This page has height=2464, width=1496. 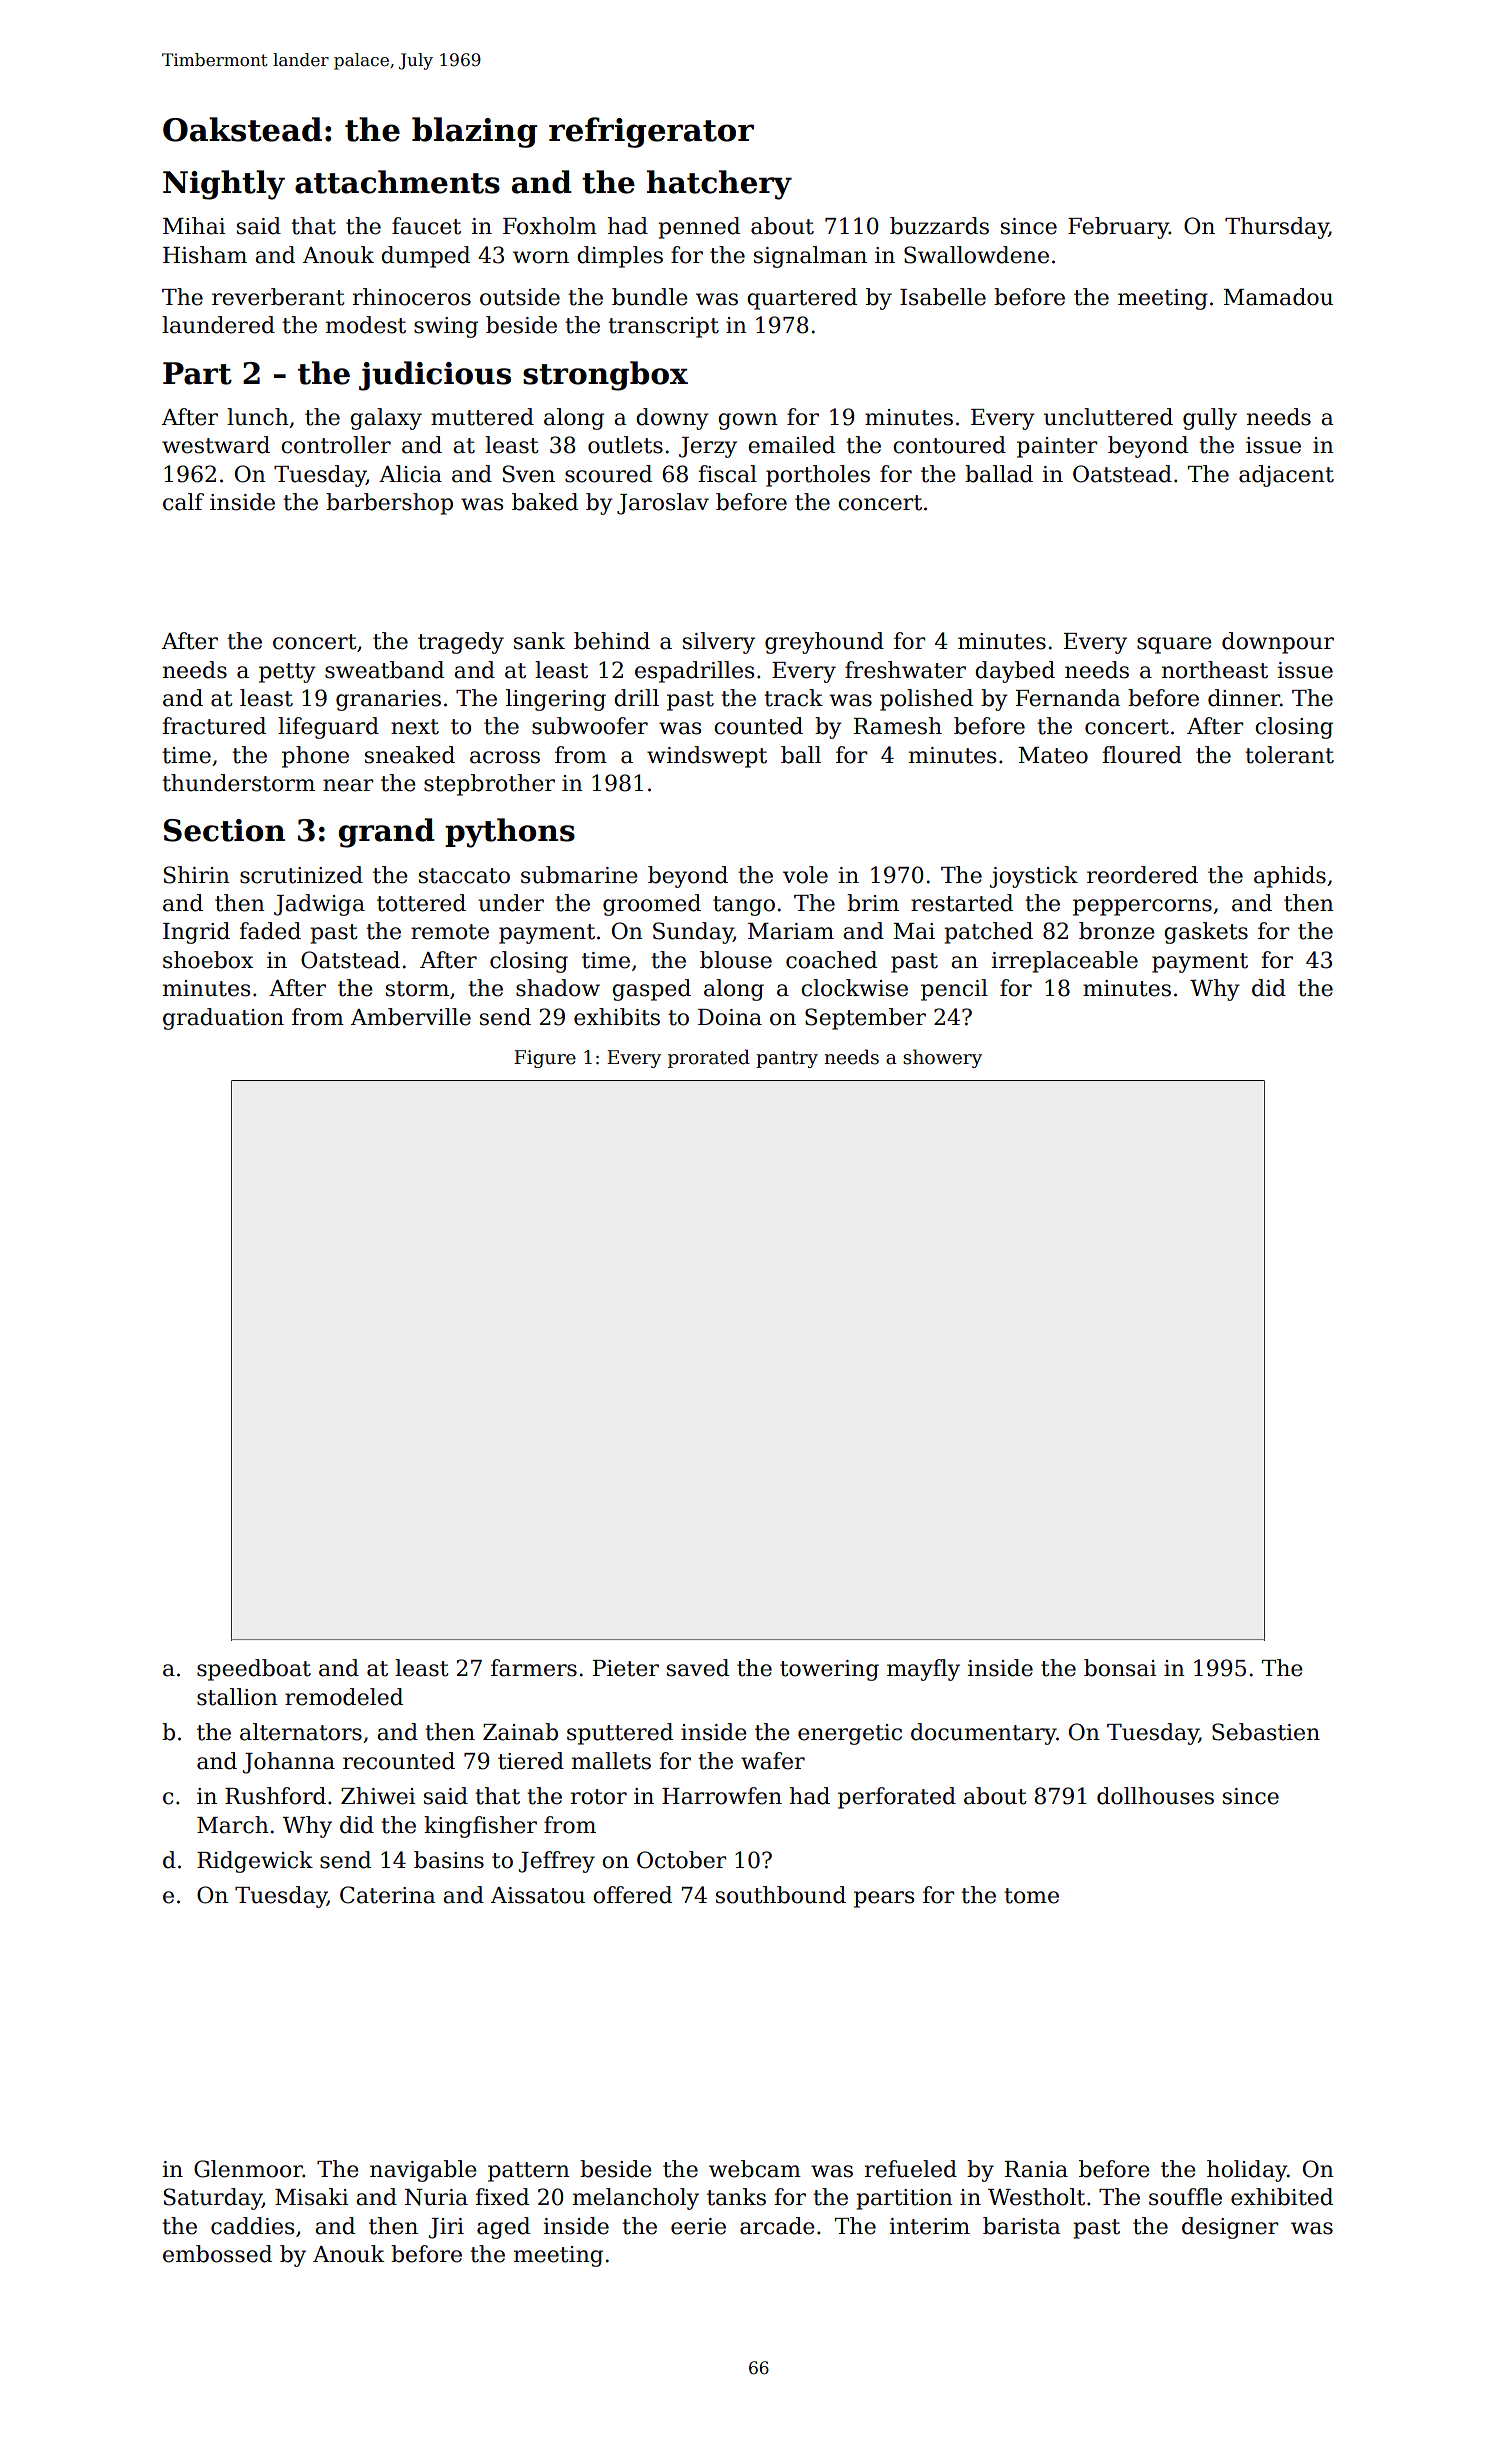 I want to click on Sebastien, so click(x=1266, y=1732).
